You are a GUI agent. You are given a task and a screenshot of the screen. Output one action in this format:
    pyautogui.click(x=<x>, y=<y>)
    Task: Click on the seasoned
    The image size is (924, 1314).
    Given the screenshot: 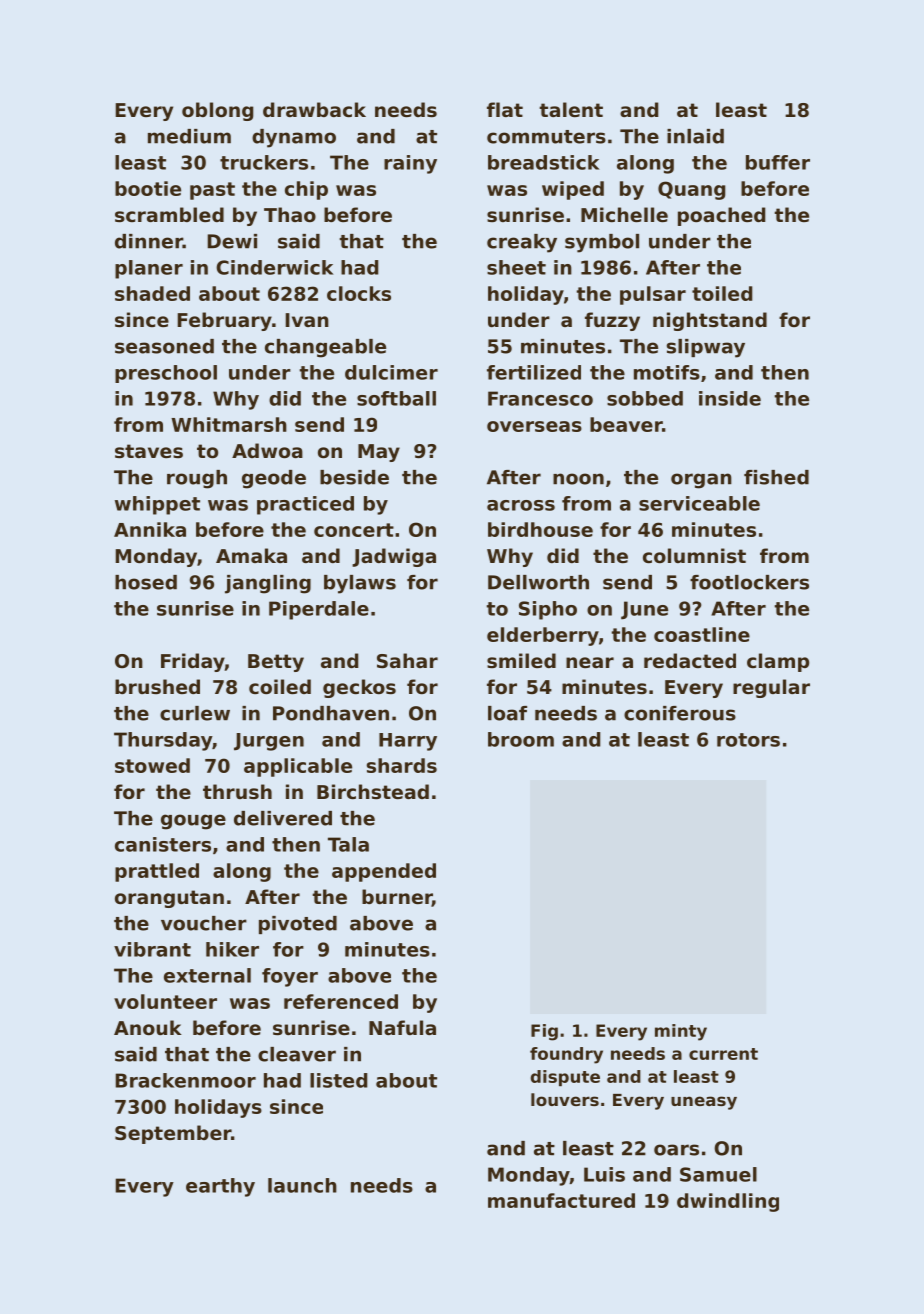 What is the action you would take?
    pyautogui.click(x=164, y=346)
